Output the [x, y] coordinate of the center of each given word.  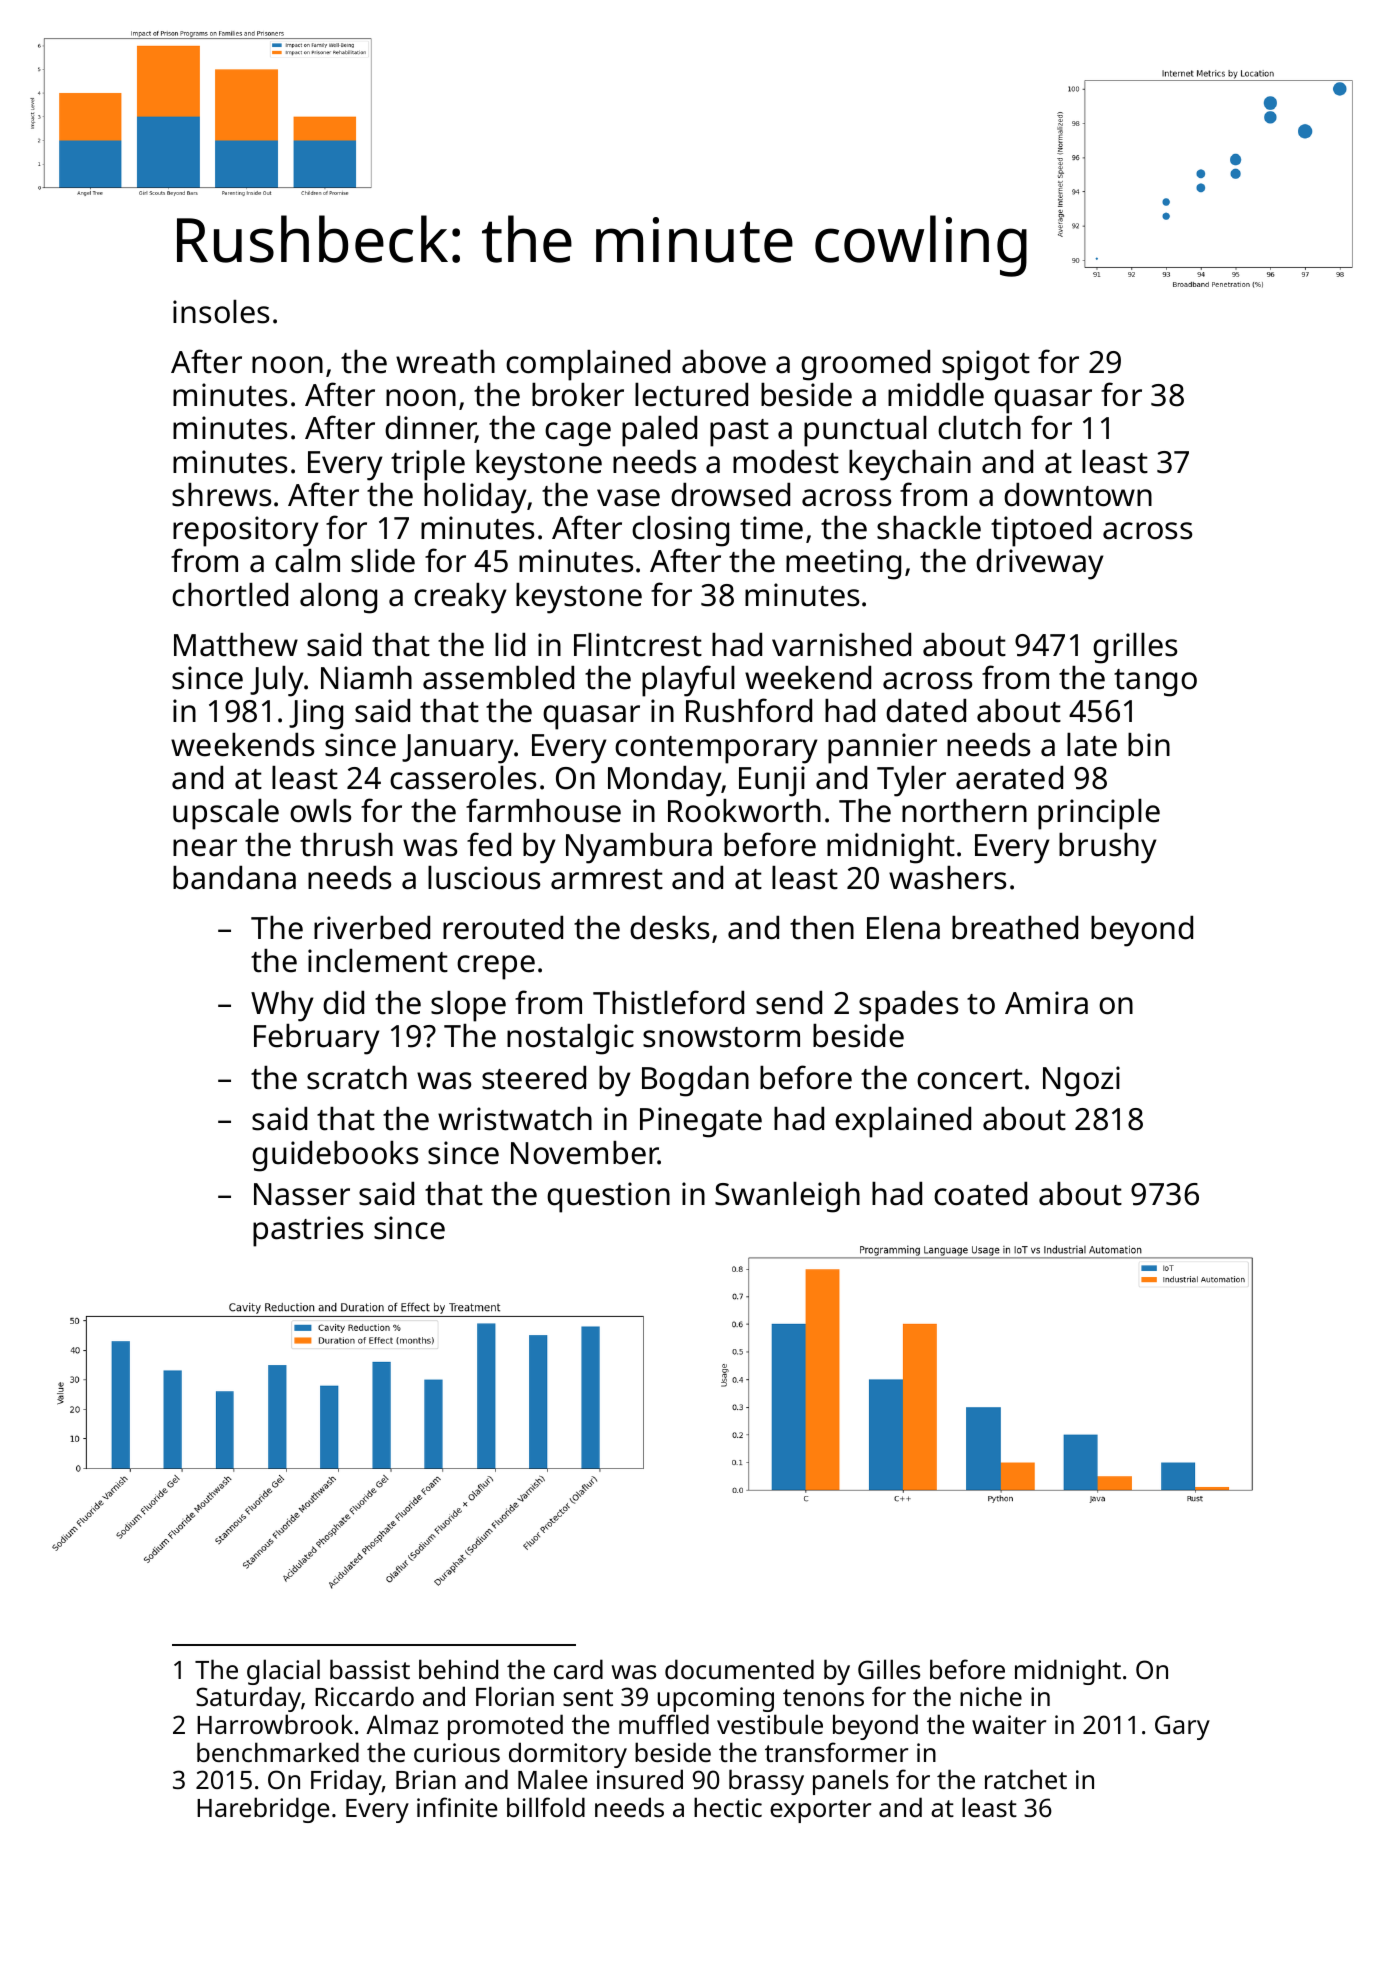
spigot [986, 365]
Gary [1182, 1727]
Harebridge [263, 1810]
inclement [378, 961]
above [724, 362]
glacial [283, 1672]
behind [458, 1669]
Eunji [772, 781]
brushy [1108, 848]
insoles [221, 312]
